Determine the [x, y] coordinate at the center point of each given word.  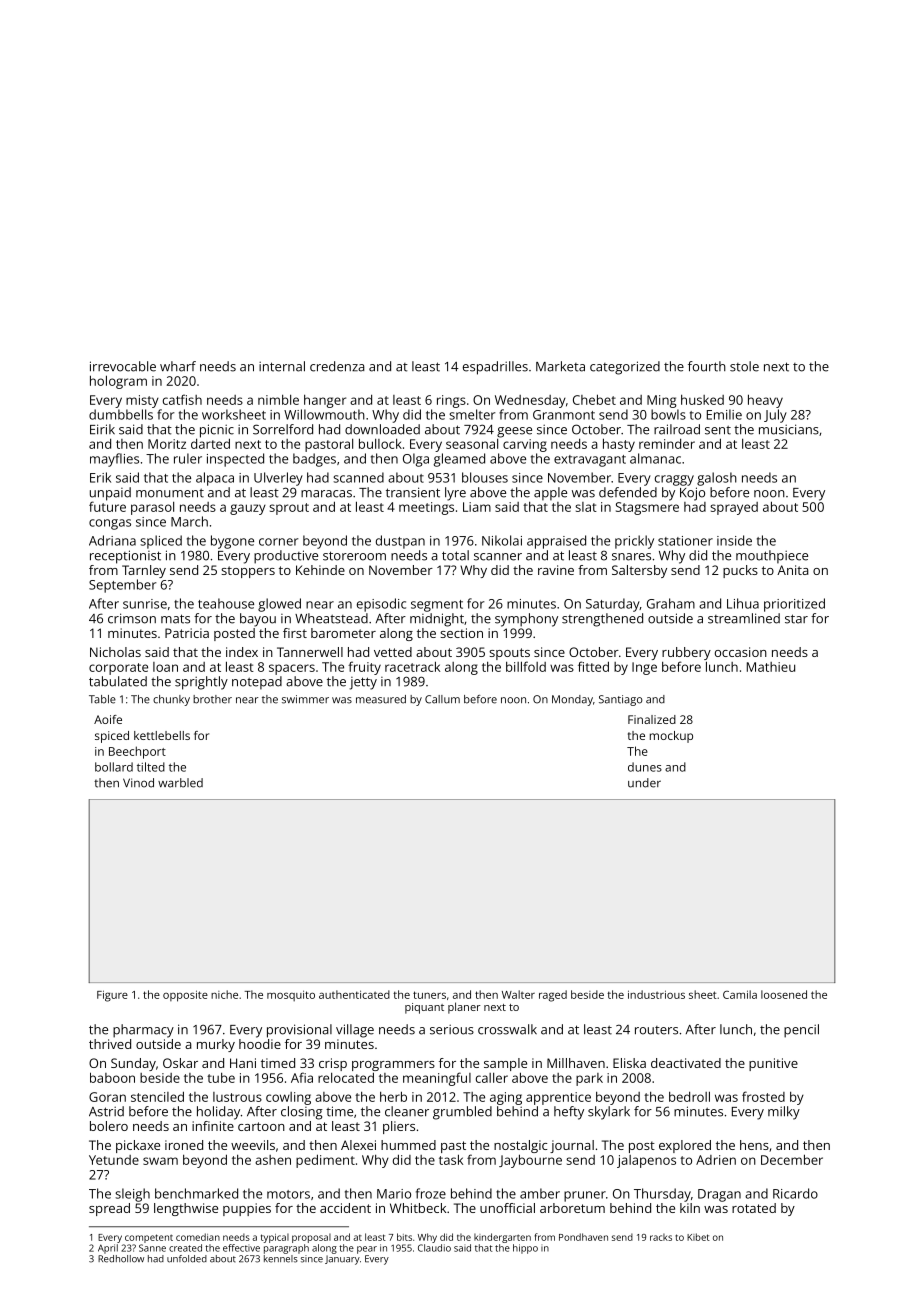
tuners [429, 995]
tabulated [118, 681]
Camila [740, 994]
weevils [253, 1145]
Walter [518, 994]
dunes [645, 767]
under [644, 783]
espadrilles [495, 368]
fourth [707, 366]
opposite [185, 996]
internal [282, 366]
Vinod [138, 783]
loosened [784, 994]
